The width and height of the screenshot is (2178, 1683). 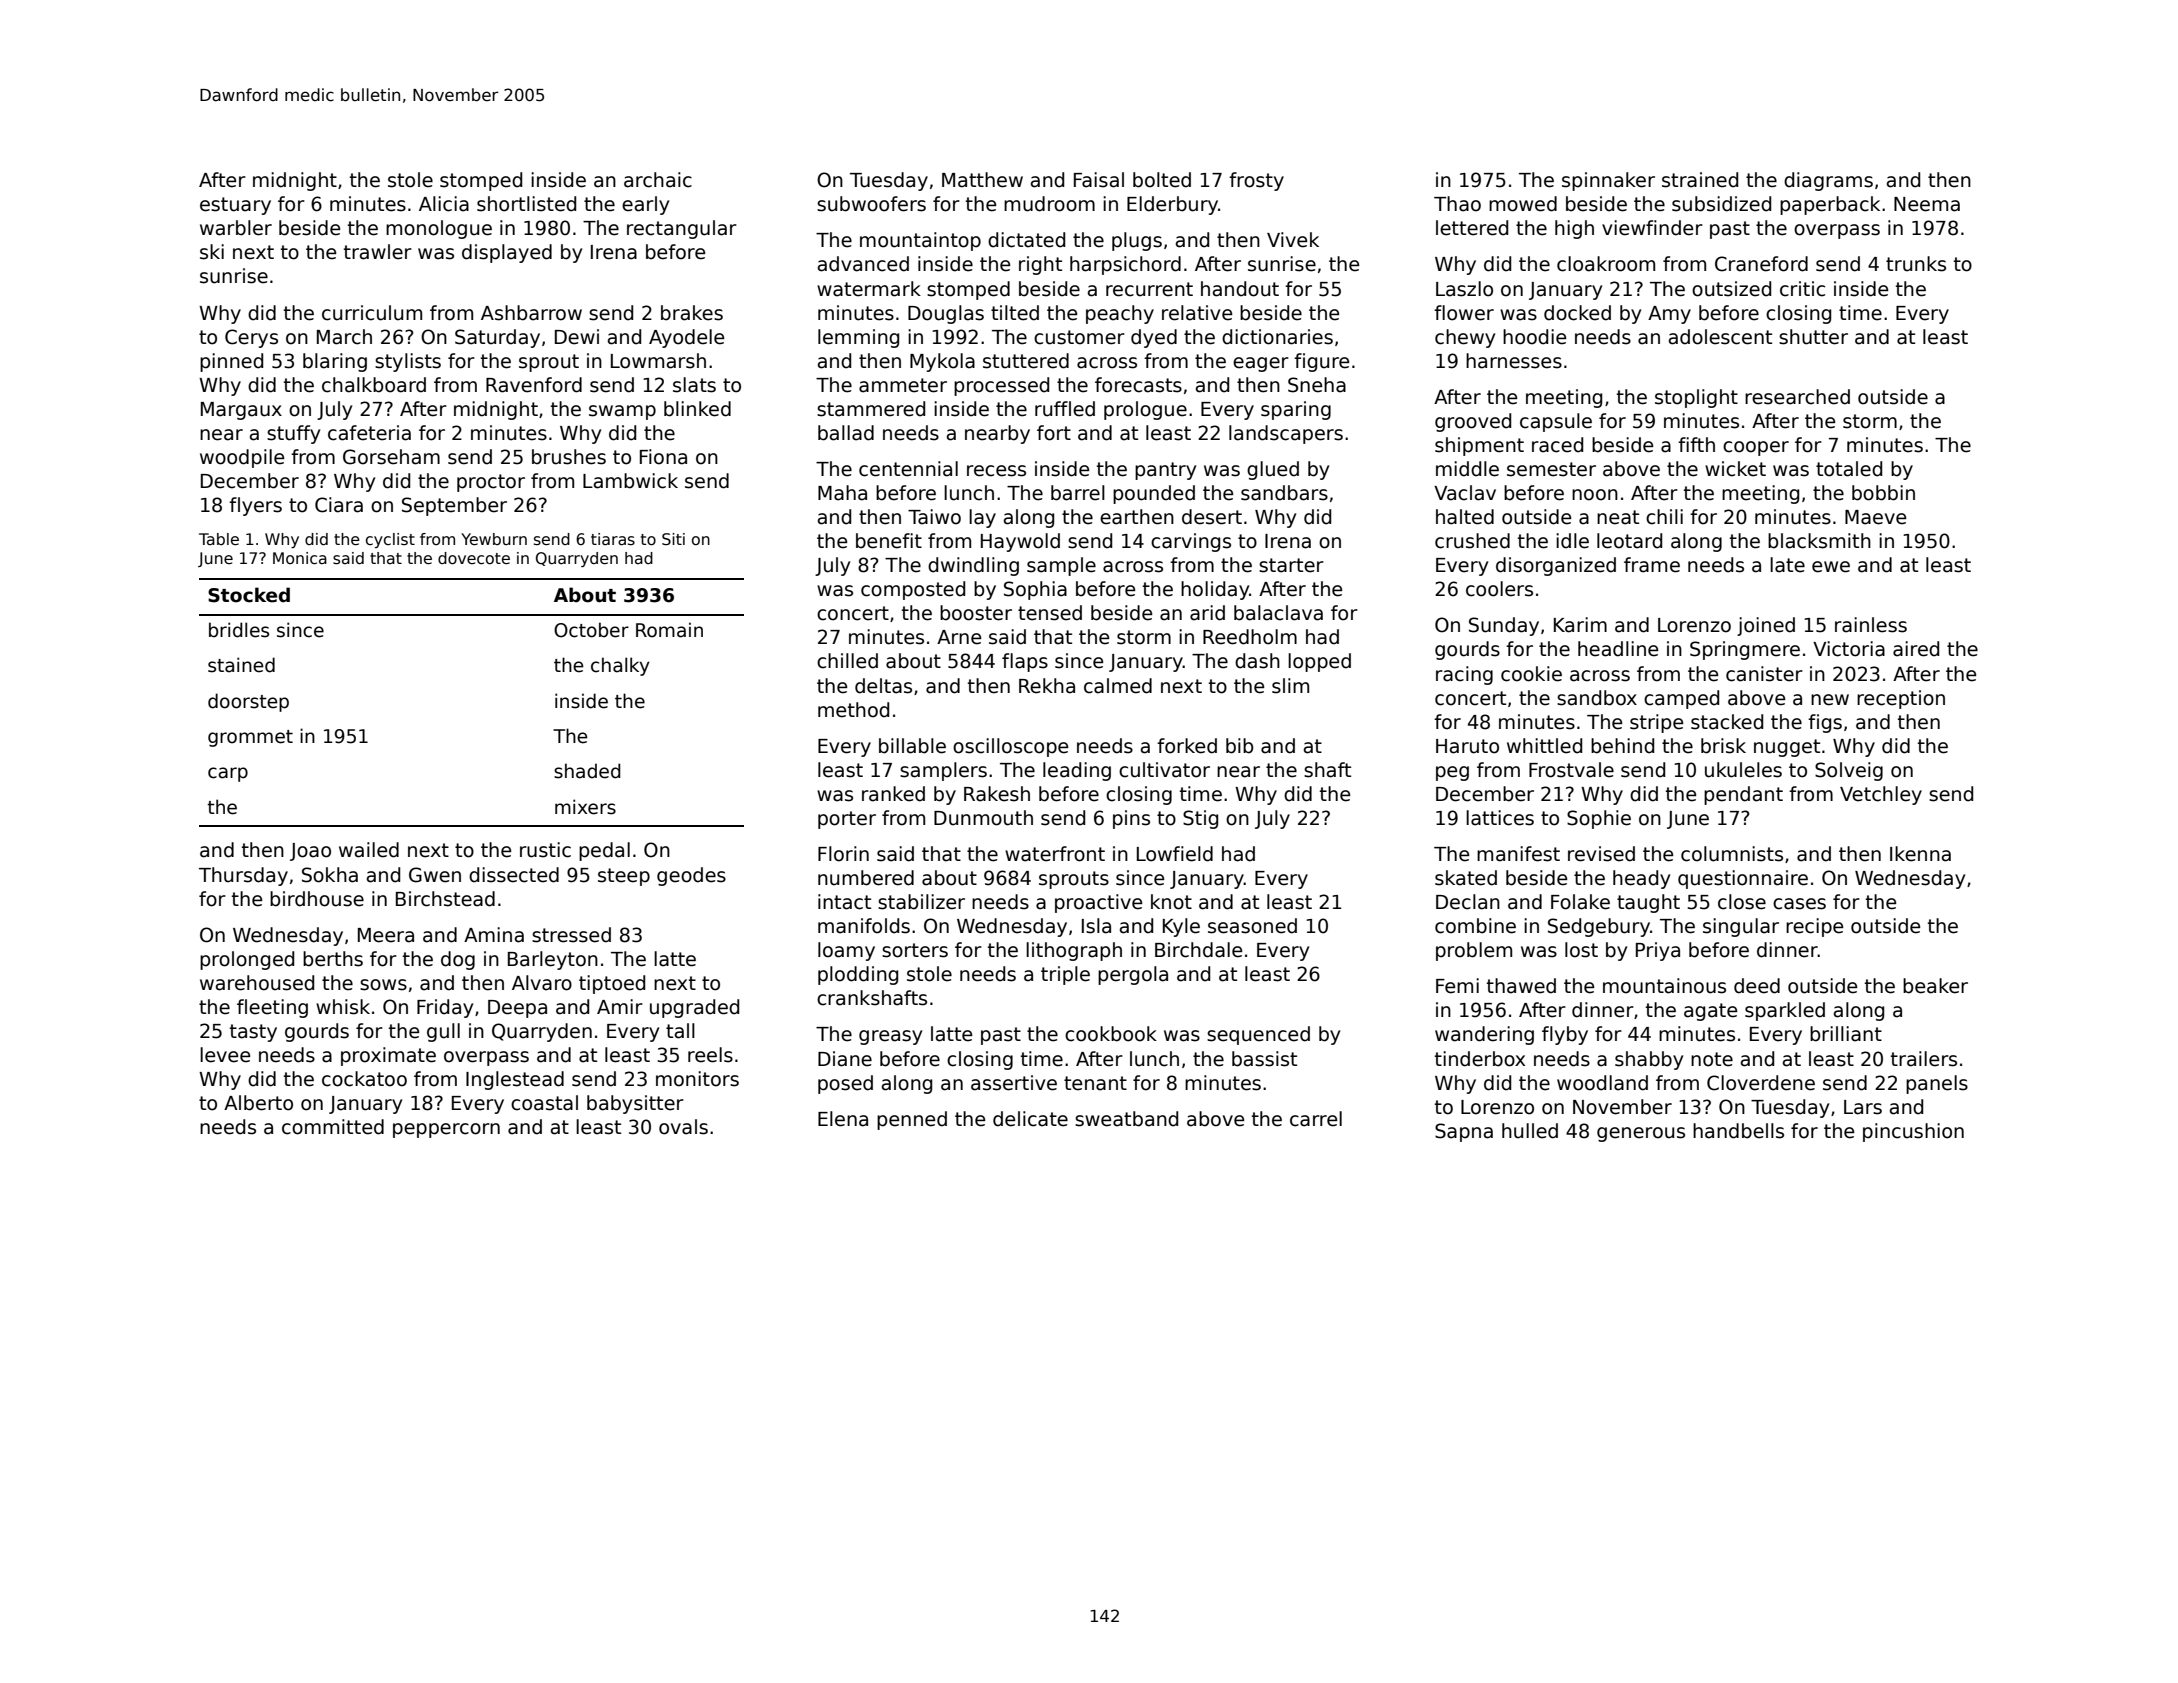 I want to click on woodpile, so click(x=242, y=458).
